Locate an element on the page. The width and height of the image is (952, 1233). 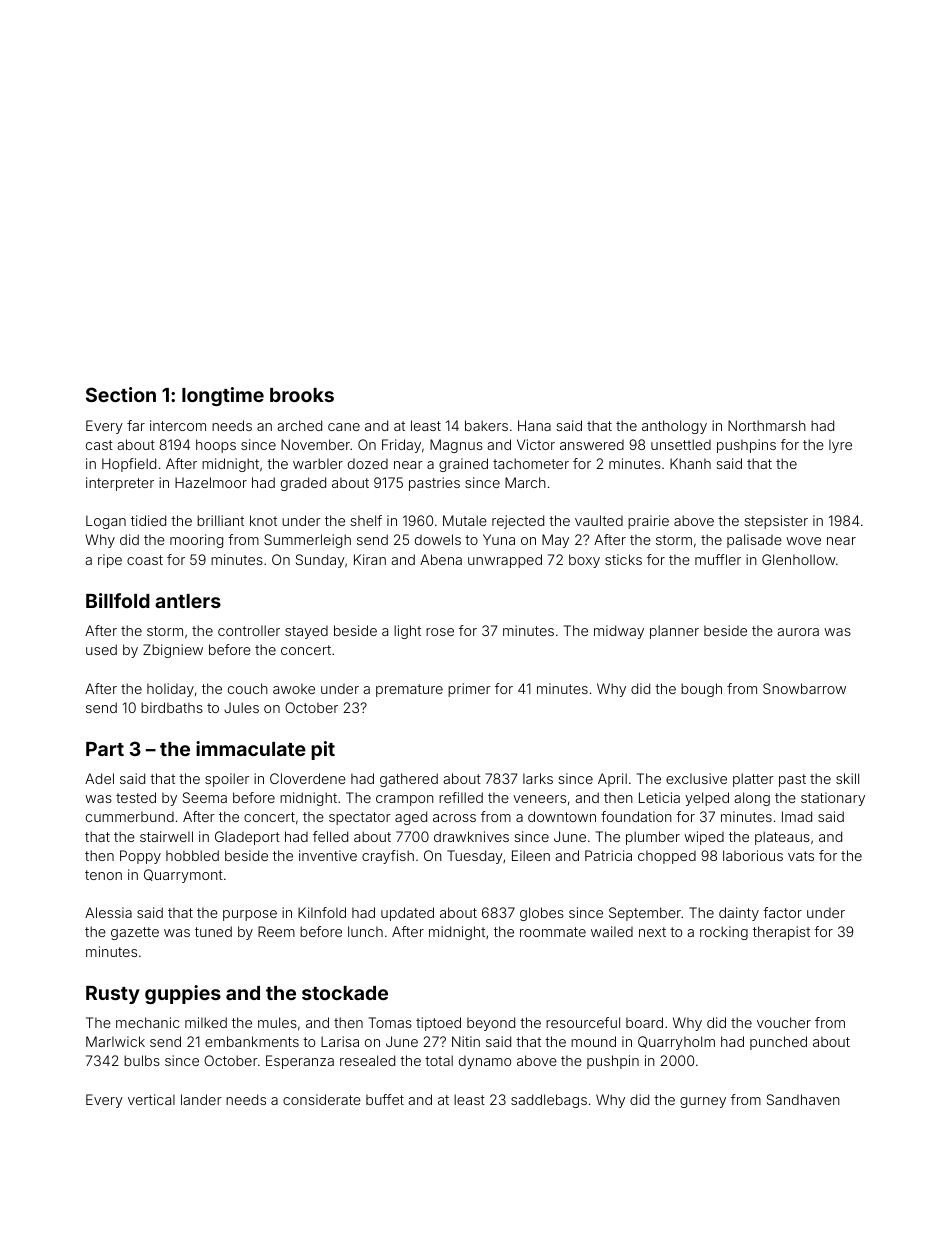
primer is located at coordinates (469, 690).
